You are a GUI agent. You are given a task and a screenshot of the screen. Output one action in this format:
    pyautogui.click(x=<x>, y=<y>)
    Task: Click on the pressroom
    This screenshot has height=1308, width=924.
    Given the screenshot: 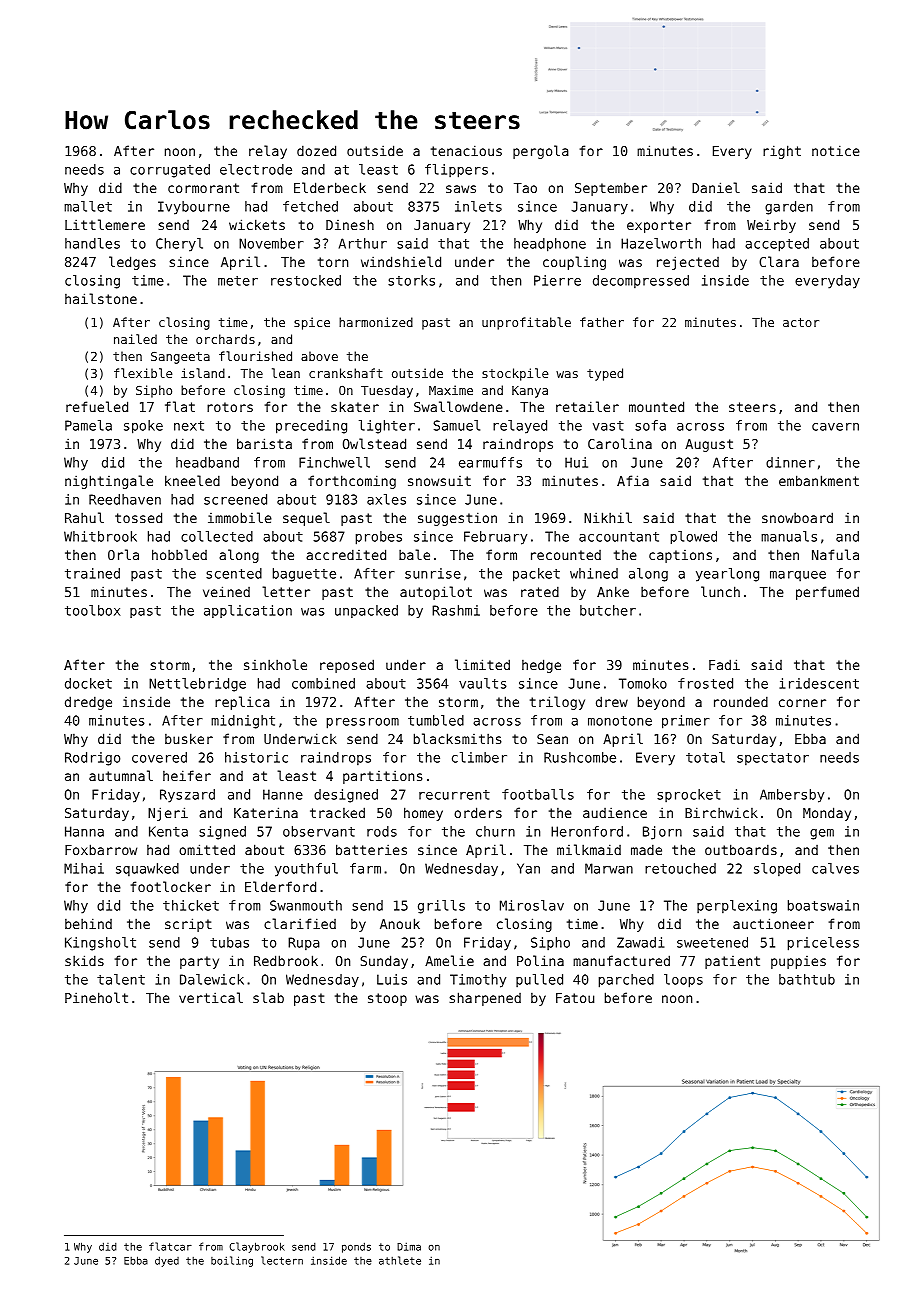 What is the action you would take?
    pyautogui.click(x=363, y=723)
